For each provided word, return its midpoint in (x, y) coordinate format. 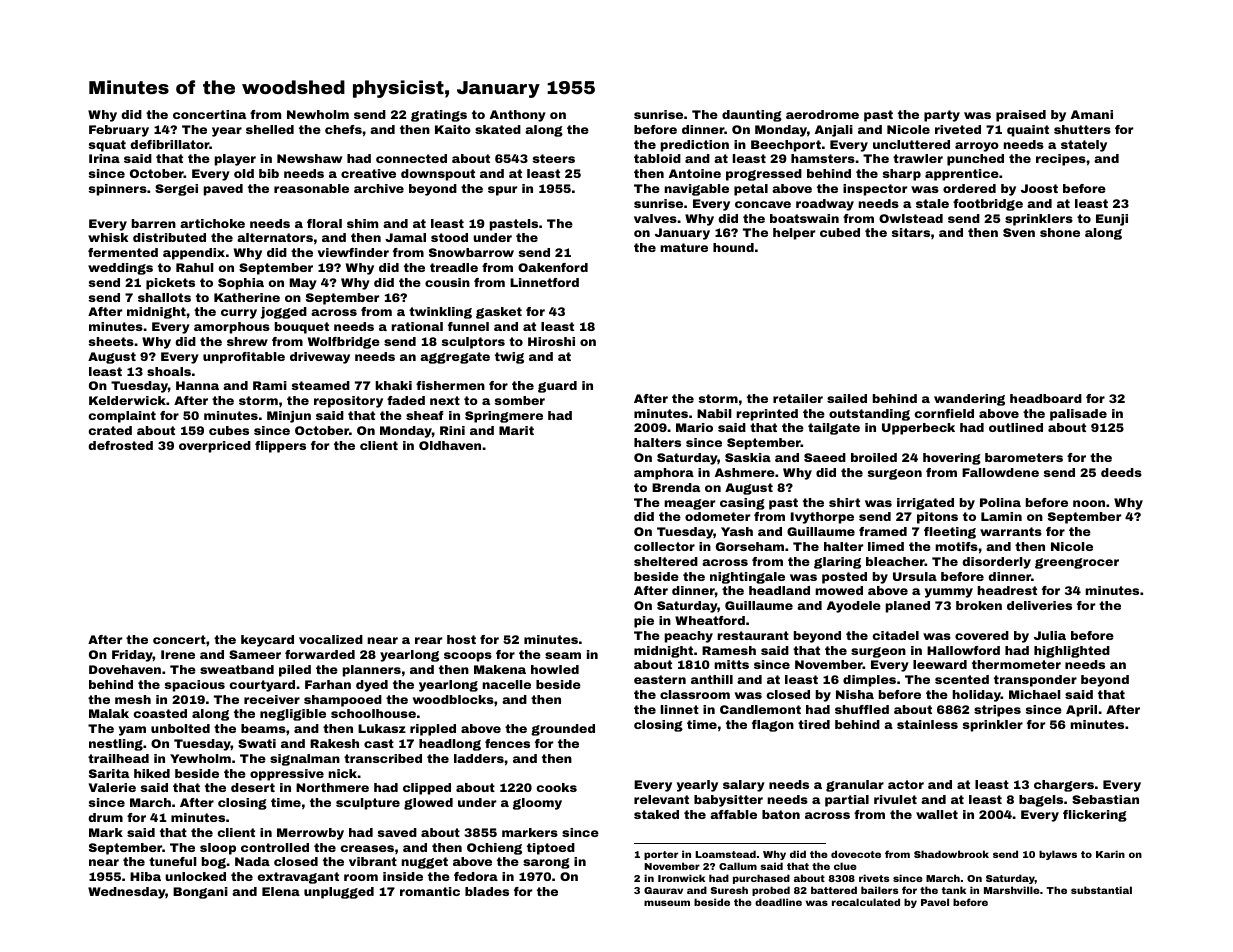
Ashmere (745, 472)
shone (1060, 232)
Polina (1000, 502)
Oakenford (553, 267)
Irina (104, 158)
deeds (1121, 472)
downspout (438, 175)
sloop (218, 849)
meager (689, 504)
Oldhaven (450, 445)
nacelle (506, 684)
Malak (109, 713)
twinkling (440, 313)
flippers (280, 447)
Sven (1019, 232)
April (1081, 711)
